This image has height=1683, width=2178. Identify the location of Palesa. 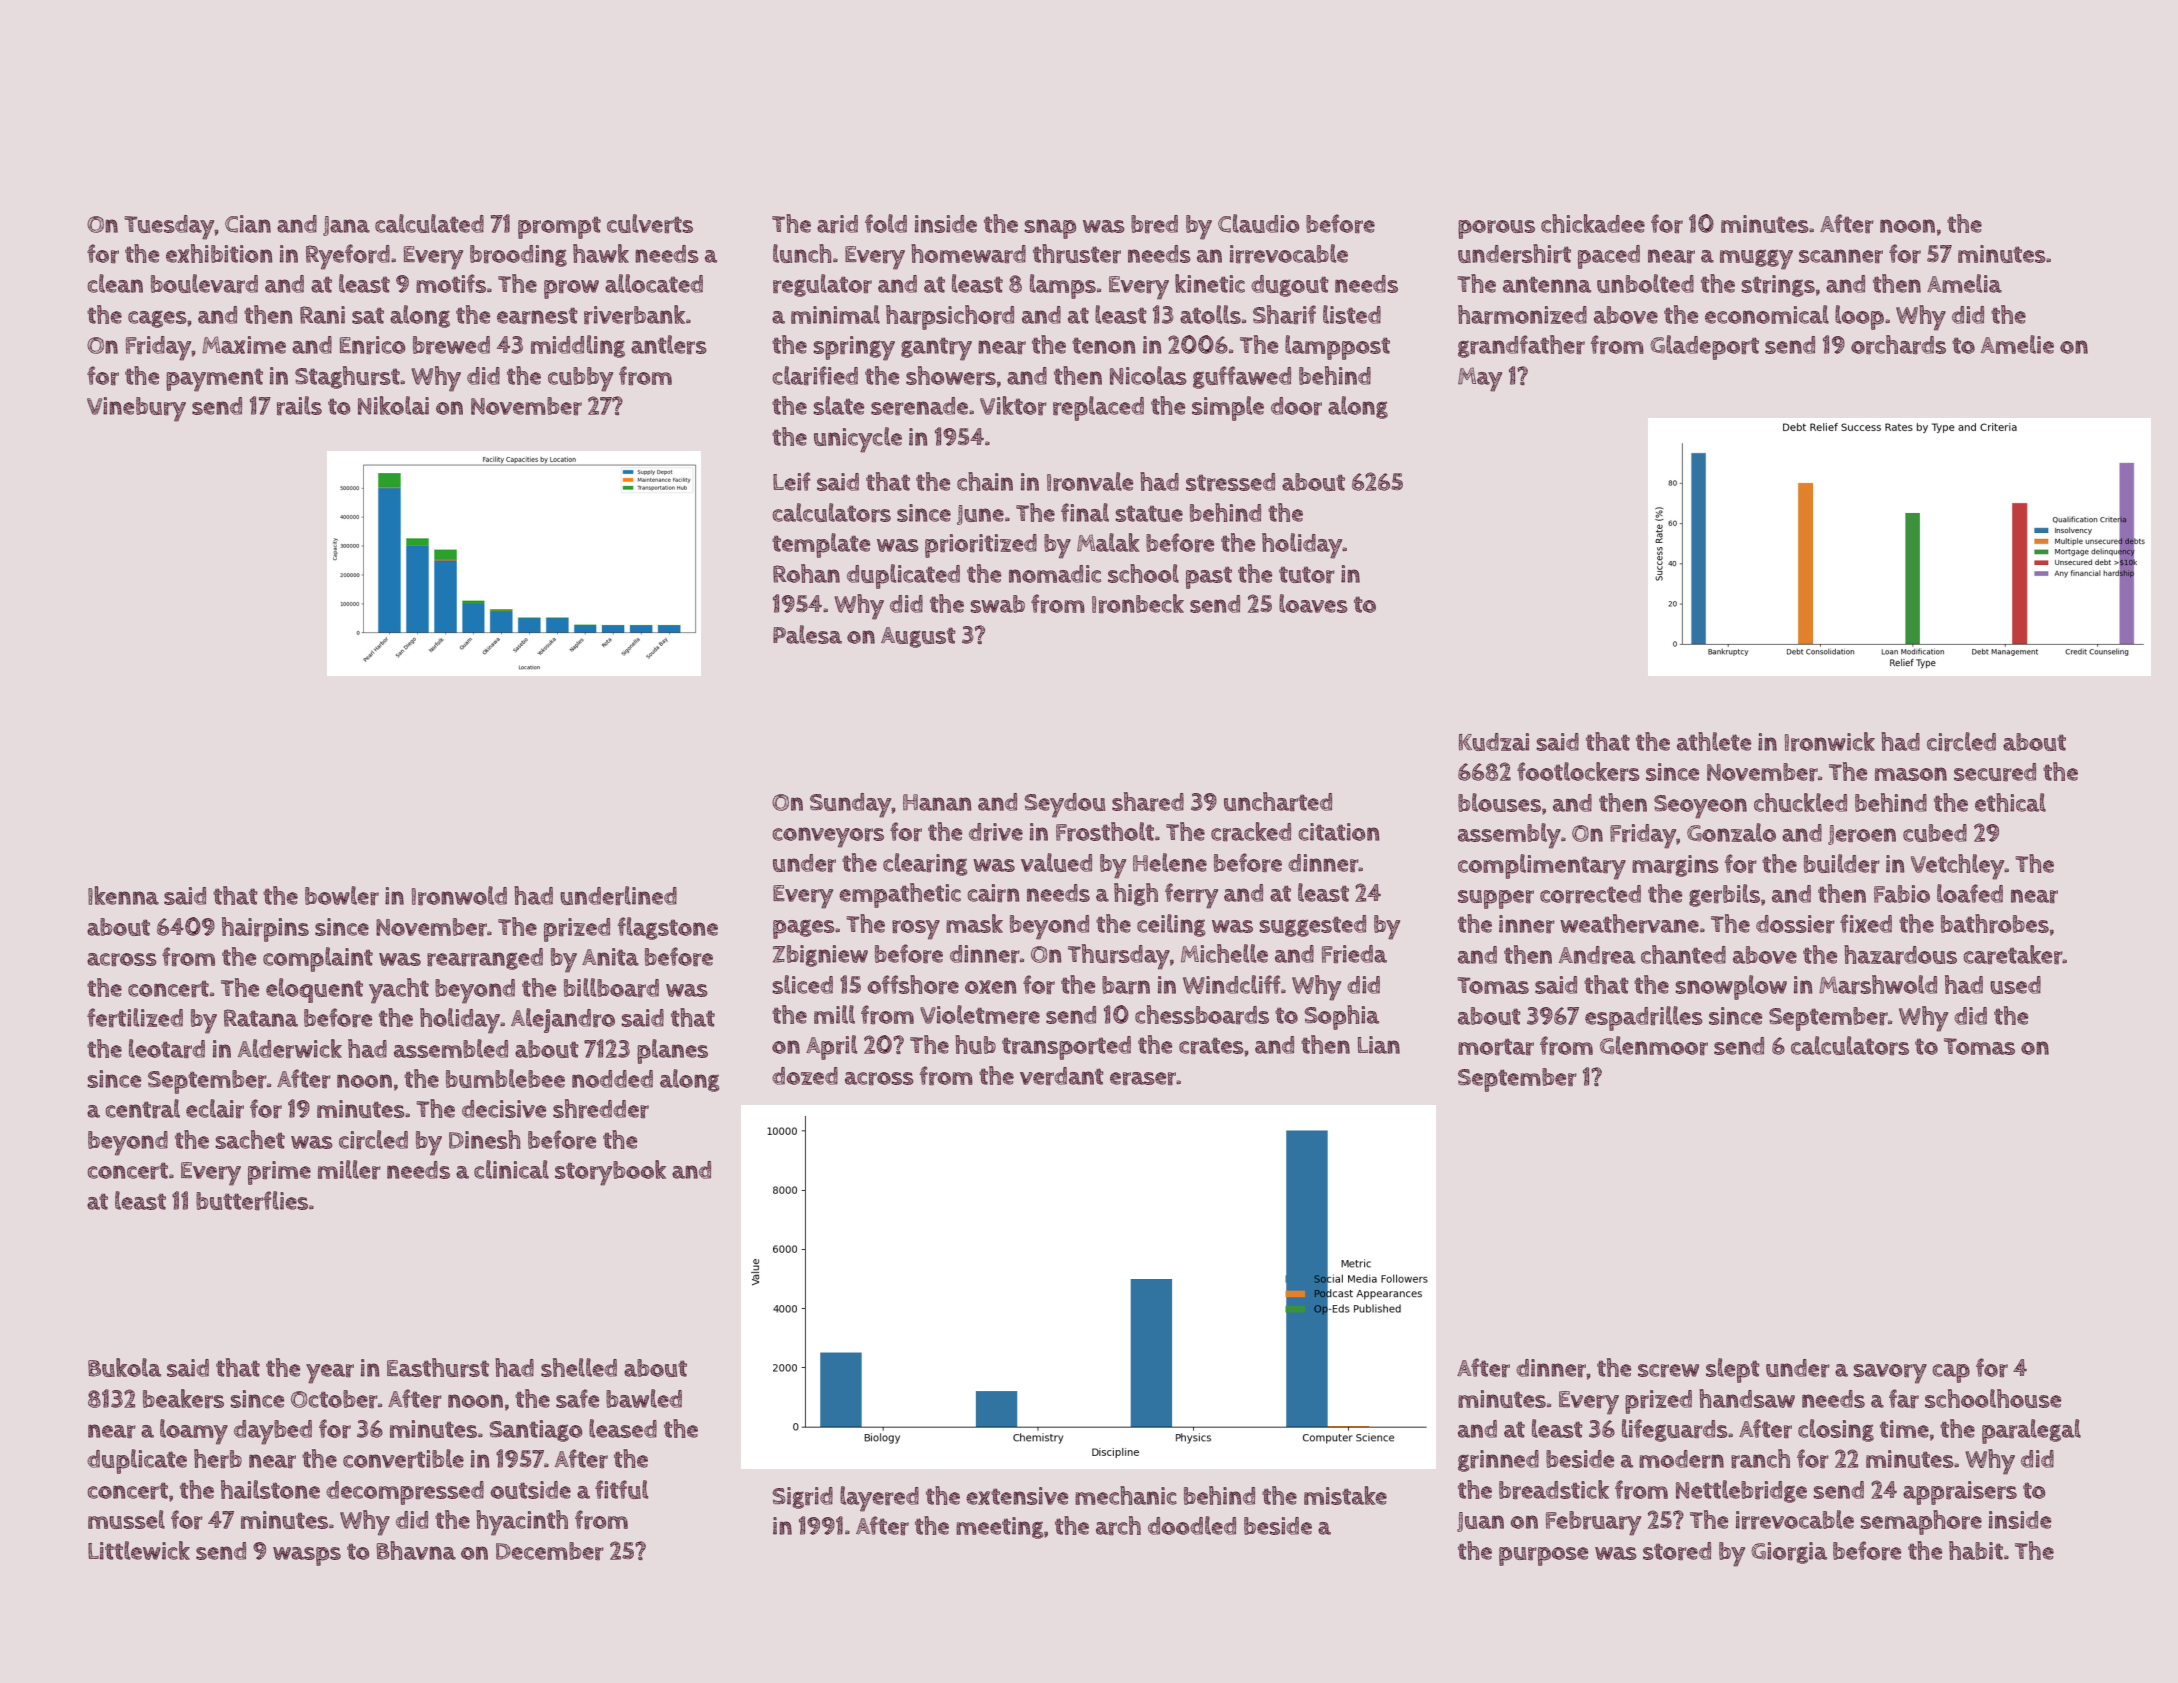
(807, 634).
